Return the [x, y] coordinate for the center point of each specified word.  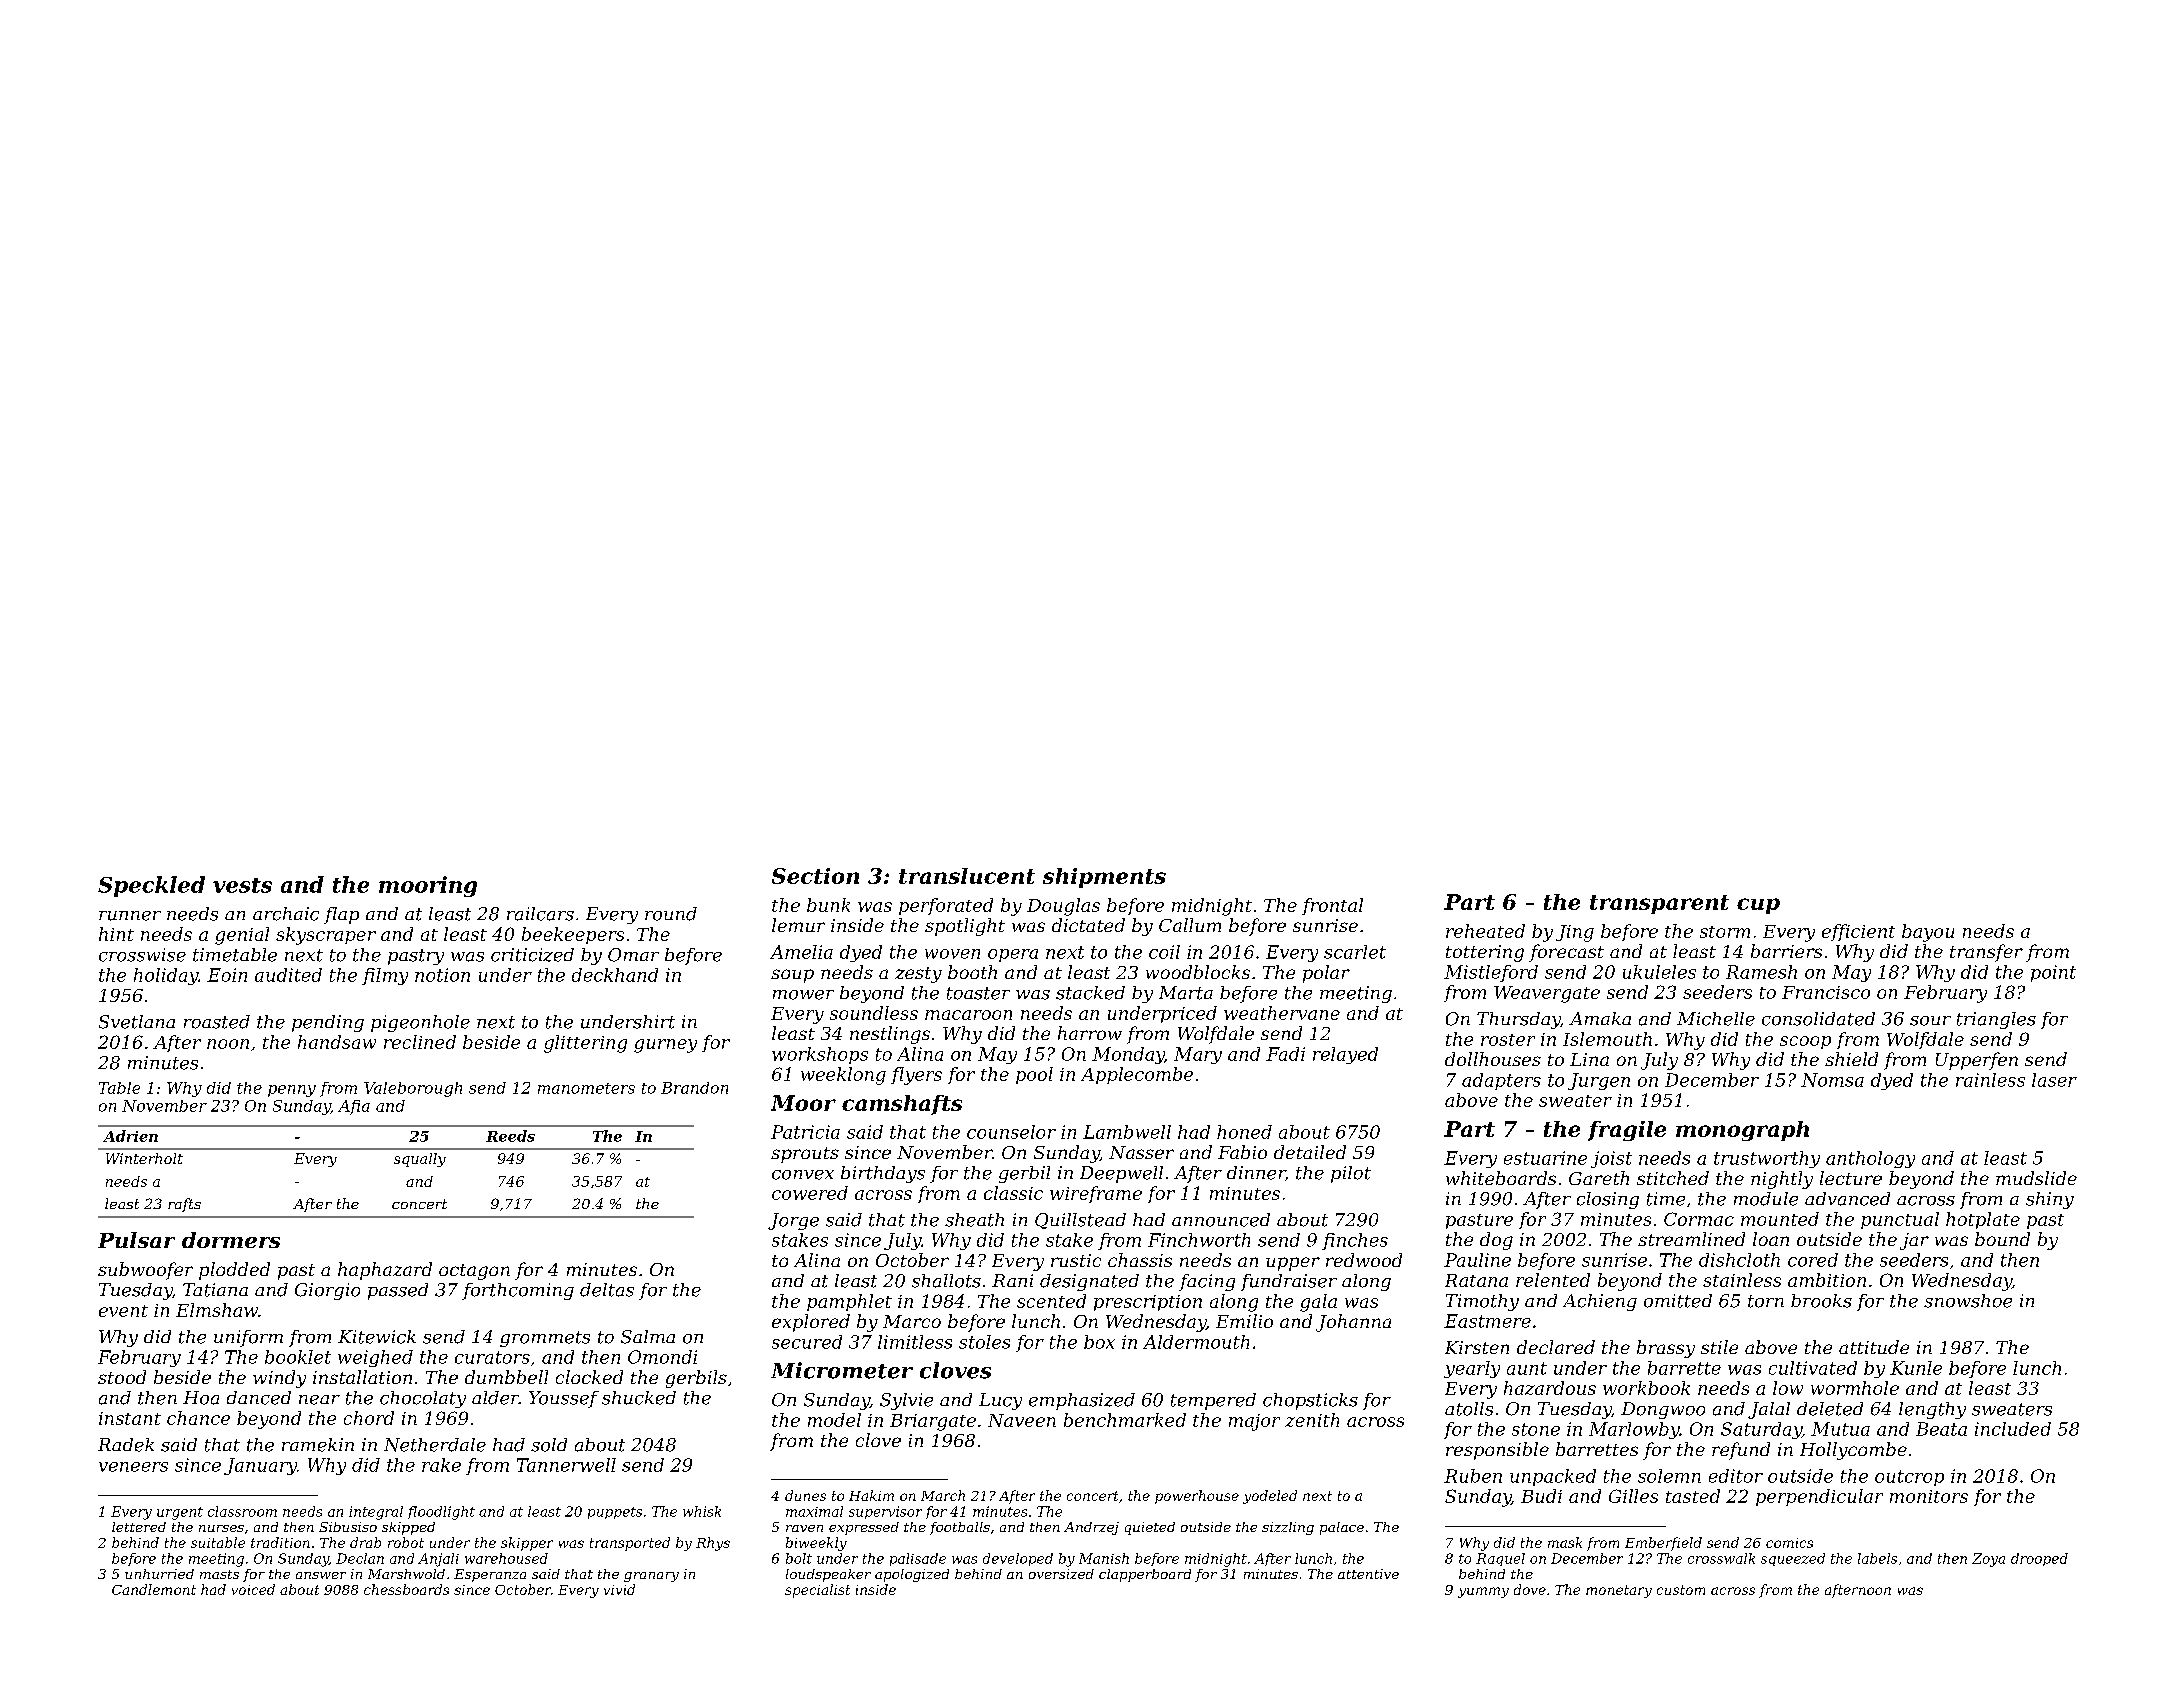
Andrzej [1091, 1528]
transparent [1659, 904]
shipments [1104, 878]
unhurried [159, 1574]
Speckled [151, 886]
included [2013, 1429]
